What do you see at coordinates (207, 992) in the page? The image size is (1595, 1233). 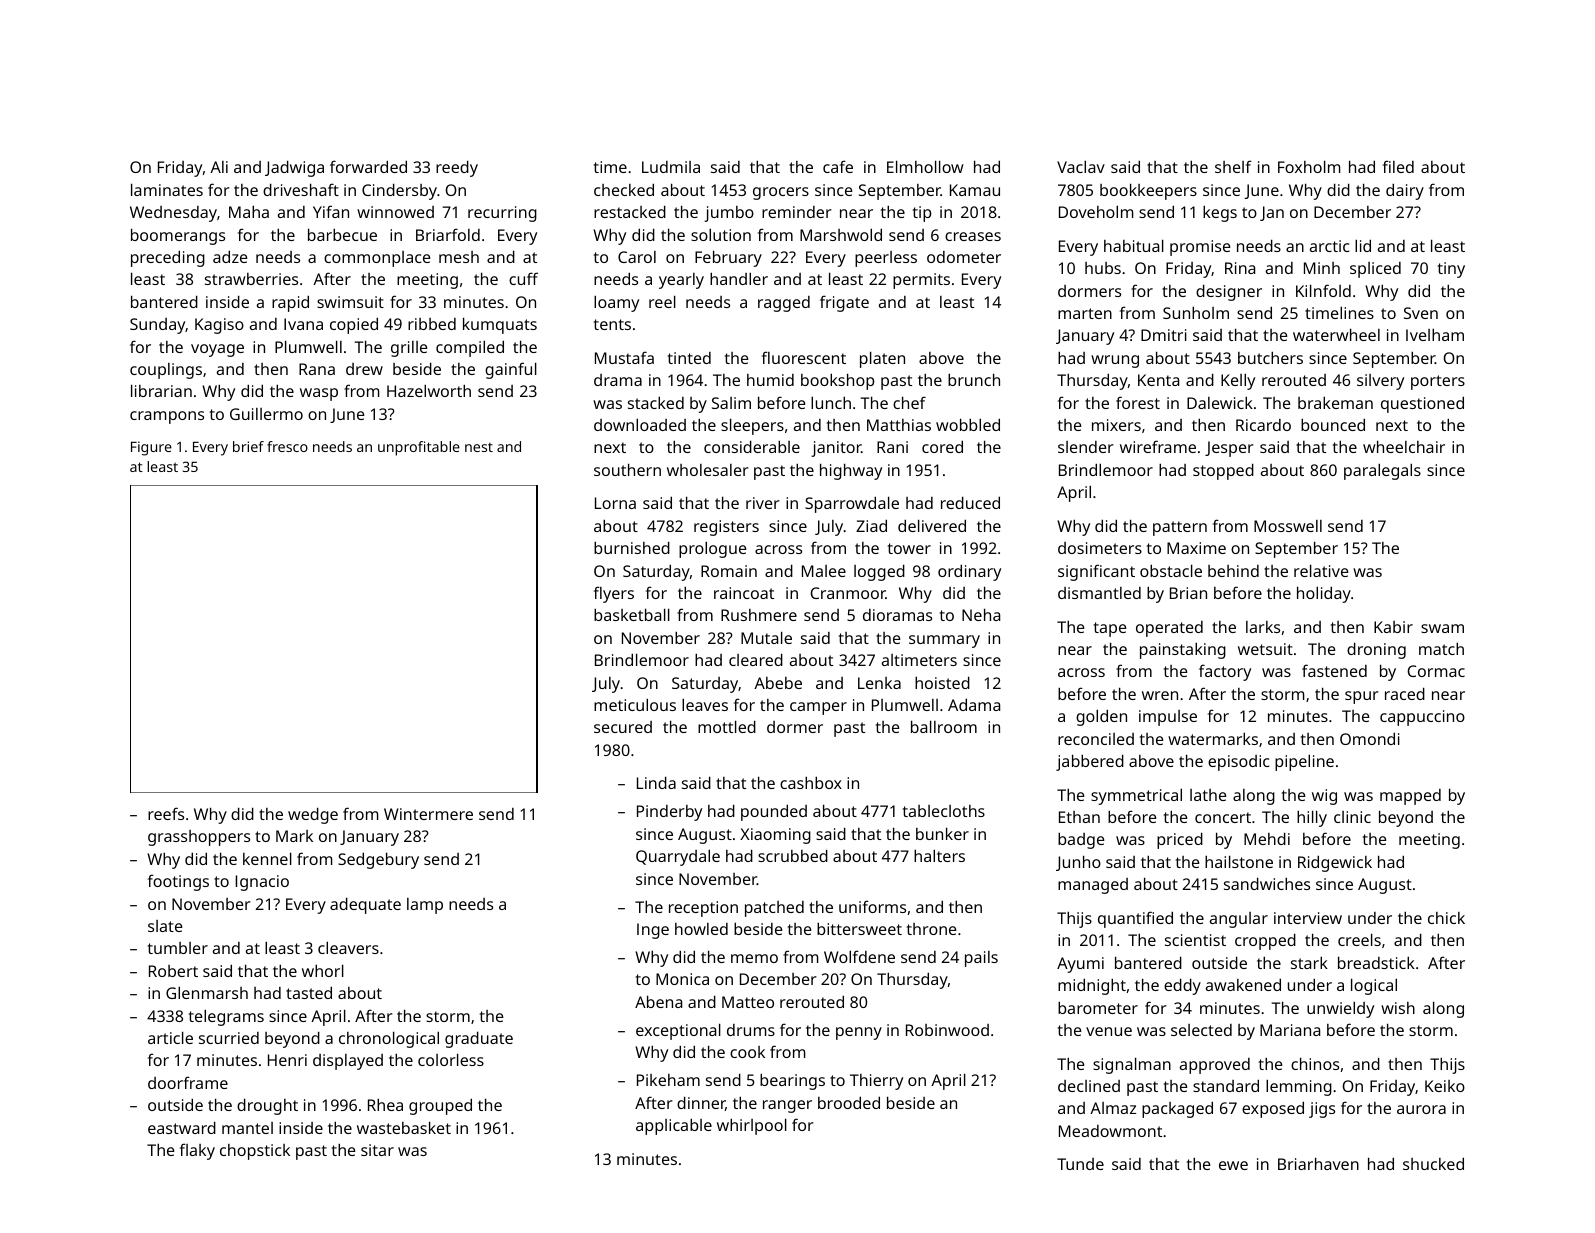 I see `Glenmarsh` at bounding box center [207, 992].
